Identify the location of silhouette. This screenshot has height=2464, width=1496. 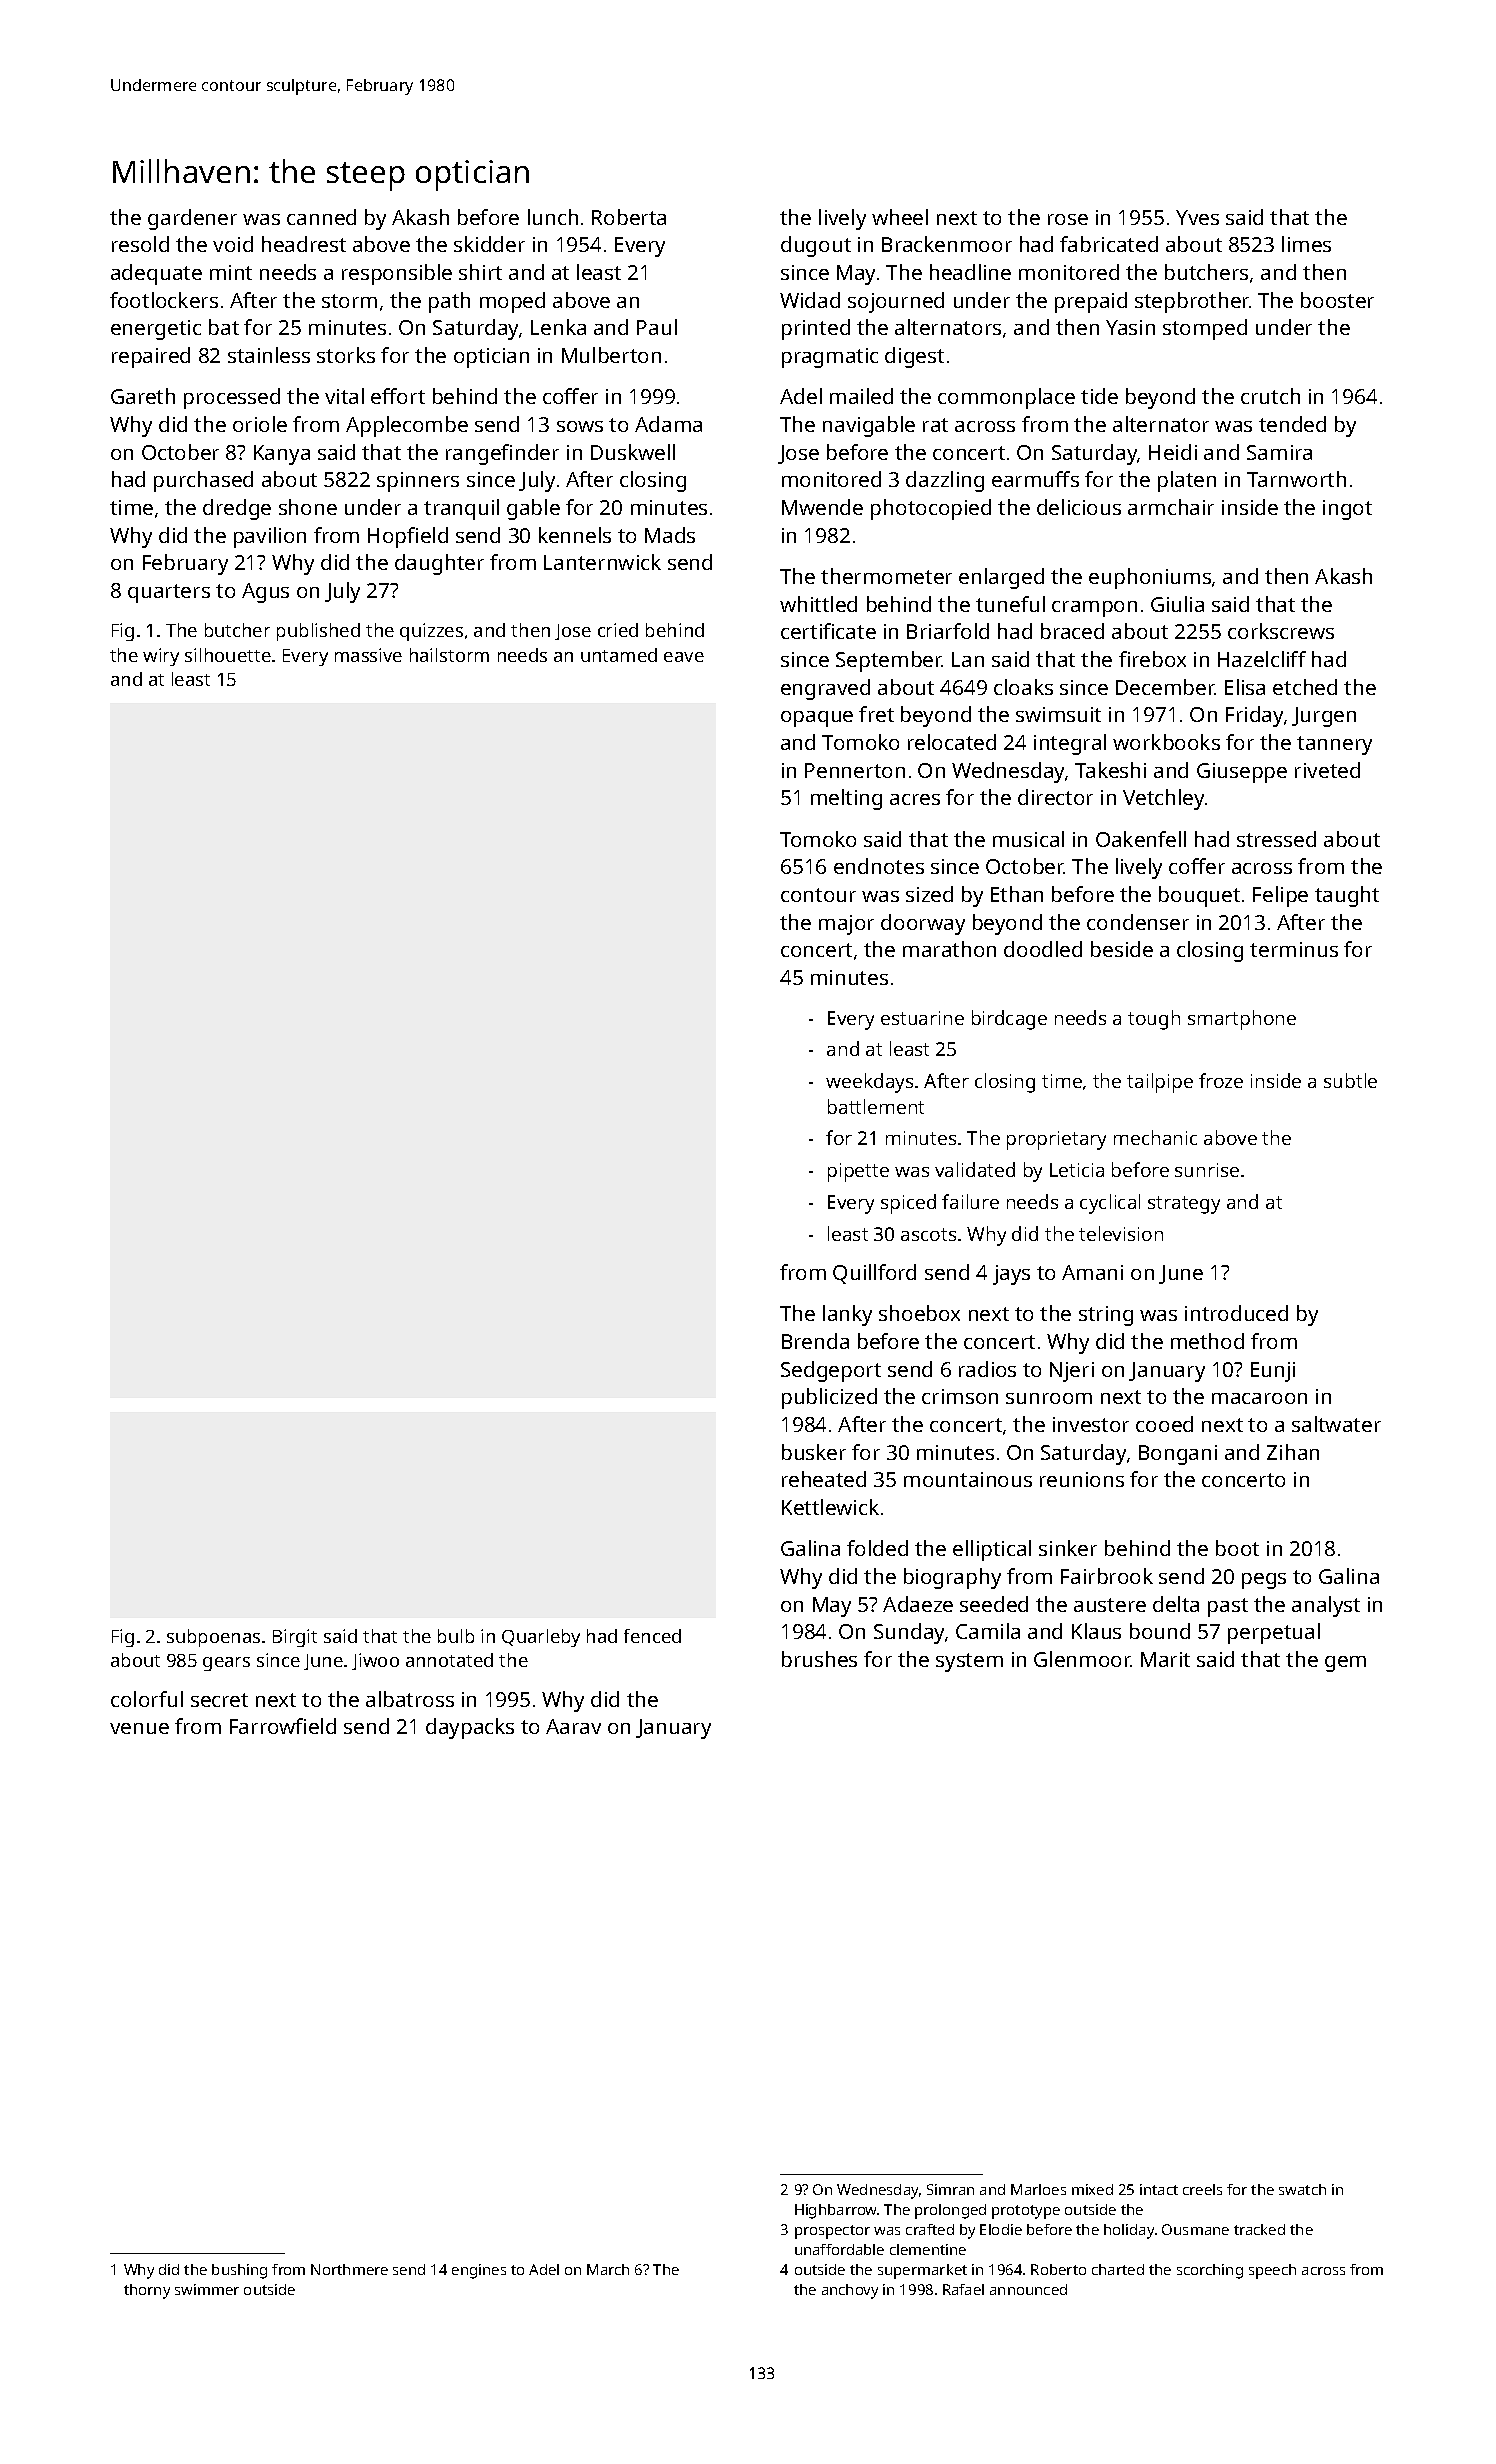
(228, 655).
